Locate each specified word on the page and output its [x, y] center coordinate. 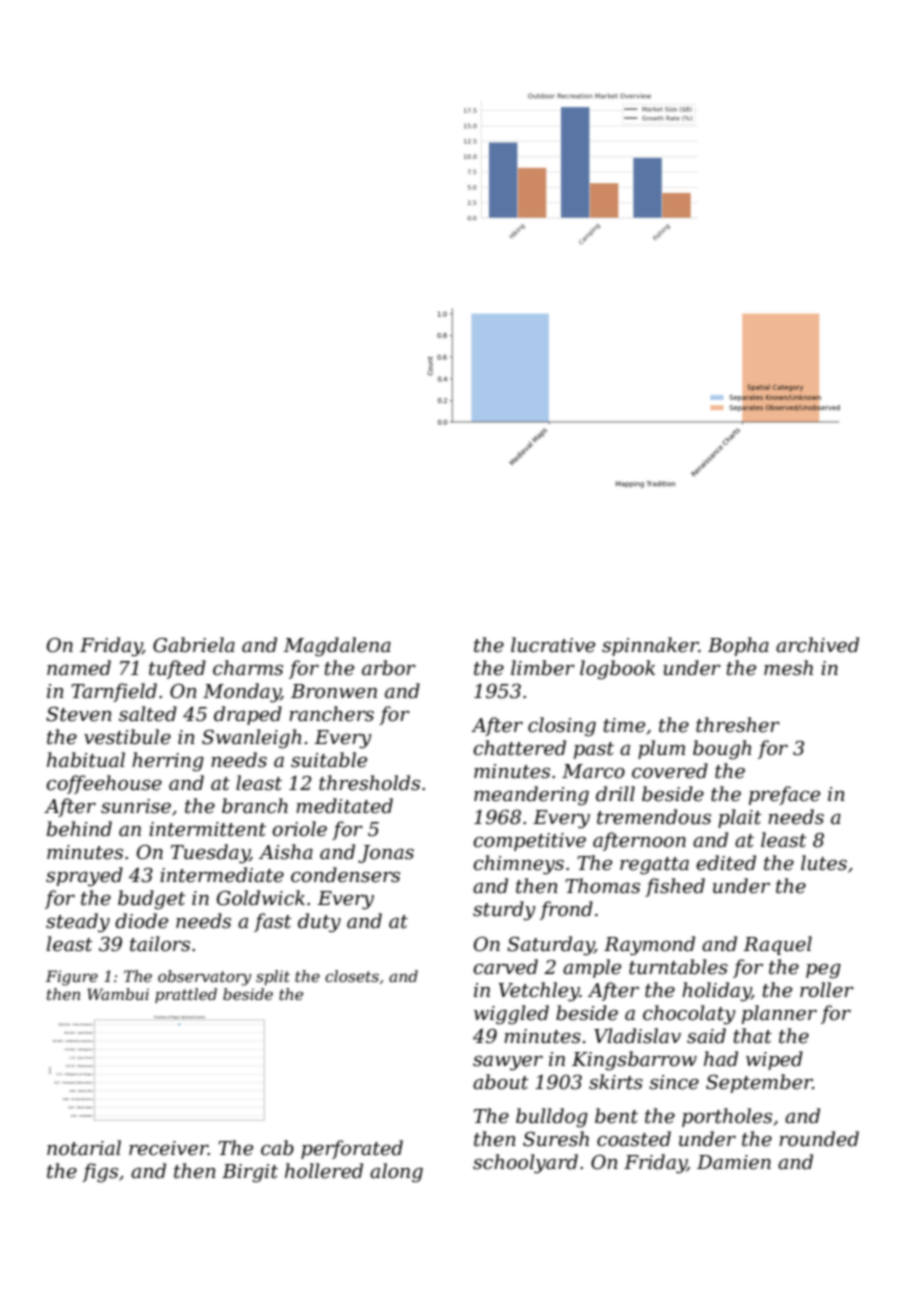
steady [78, 923]
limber [543, 668]
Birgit [250, 1173]
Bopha [738, 646]
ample [592, 968]
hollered [324, 1171]
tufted [177, 669]
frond [566, 910]
